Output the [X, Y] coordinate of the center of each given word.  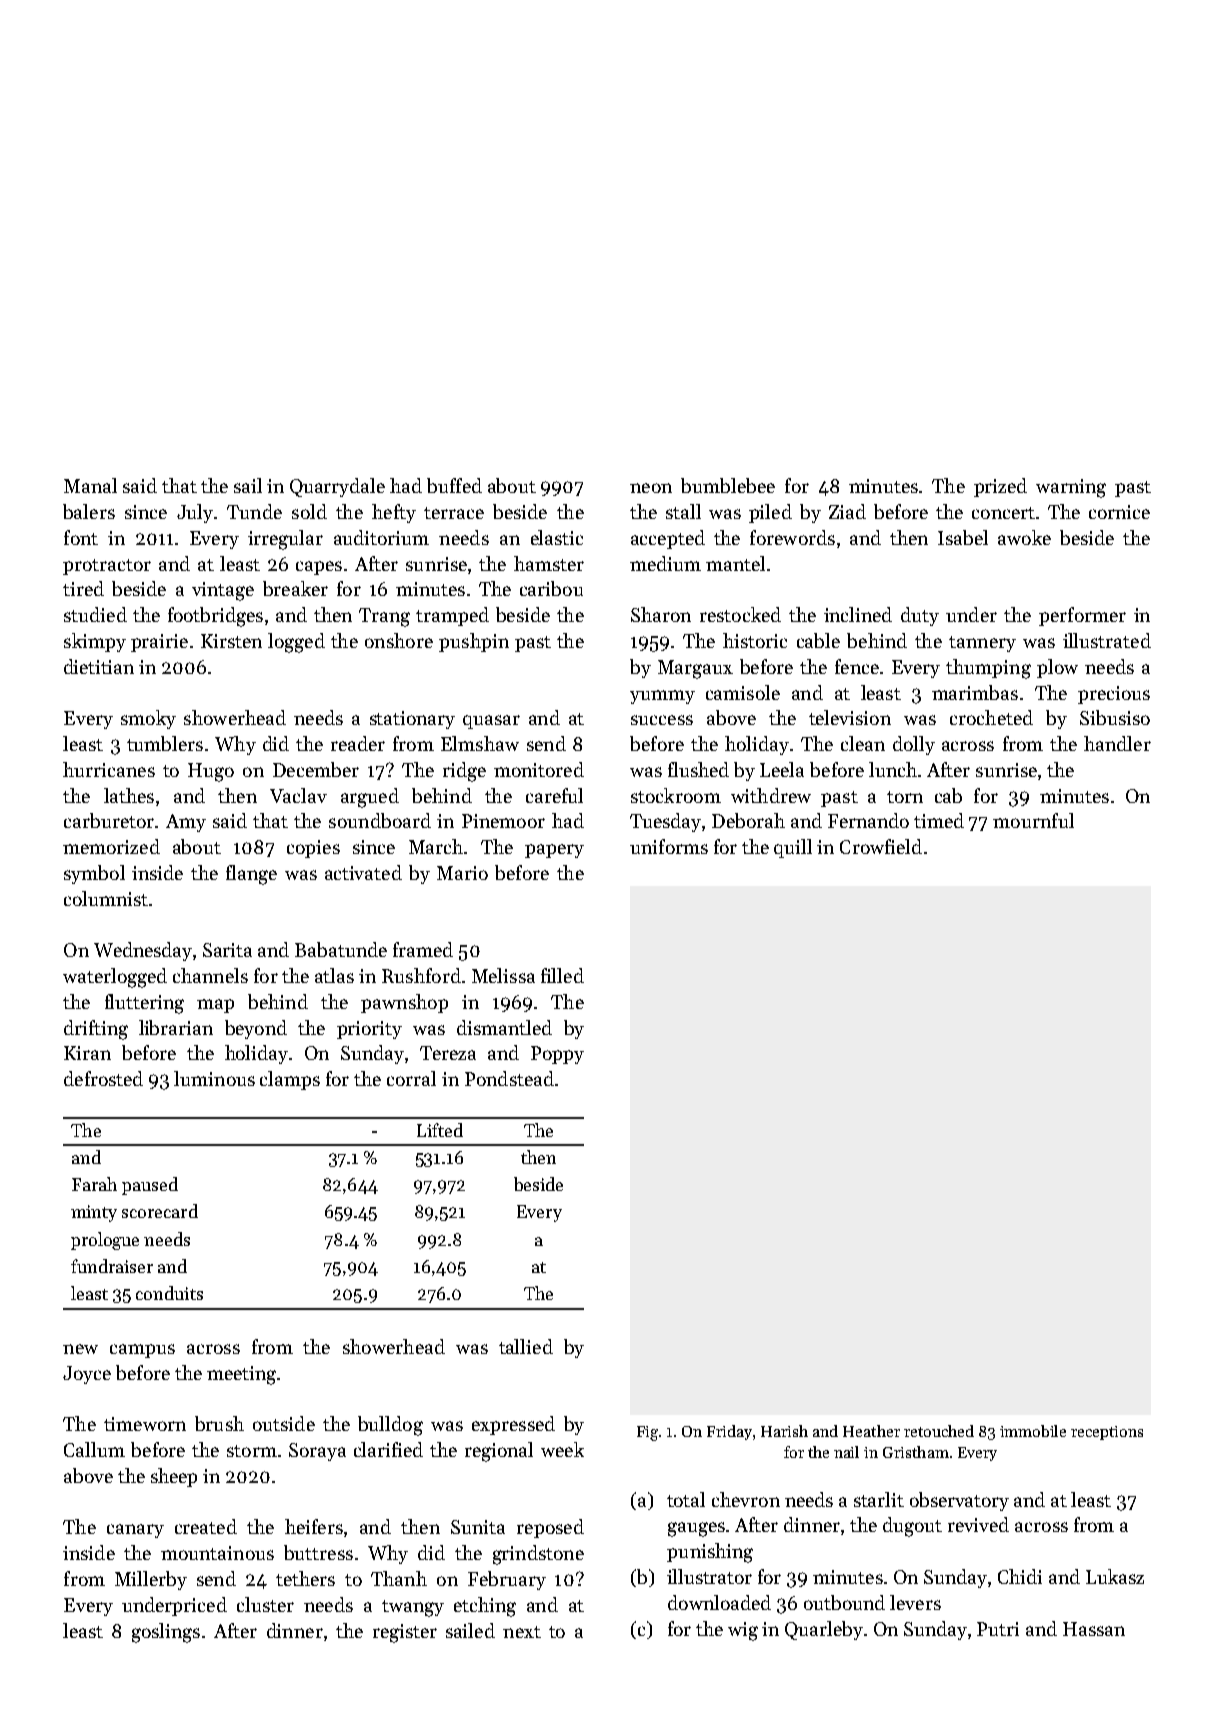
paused [150, 1186]
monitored [539, 769]
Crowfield [881, 846]
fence [857, 666]
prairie [159, 643]
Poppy [557, 1055]
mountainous [217, 1553]
